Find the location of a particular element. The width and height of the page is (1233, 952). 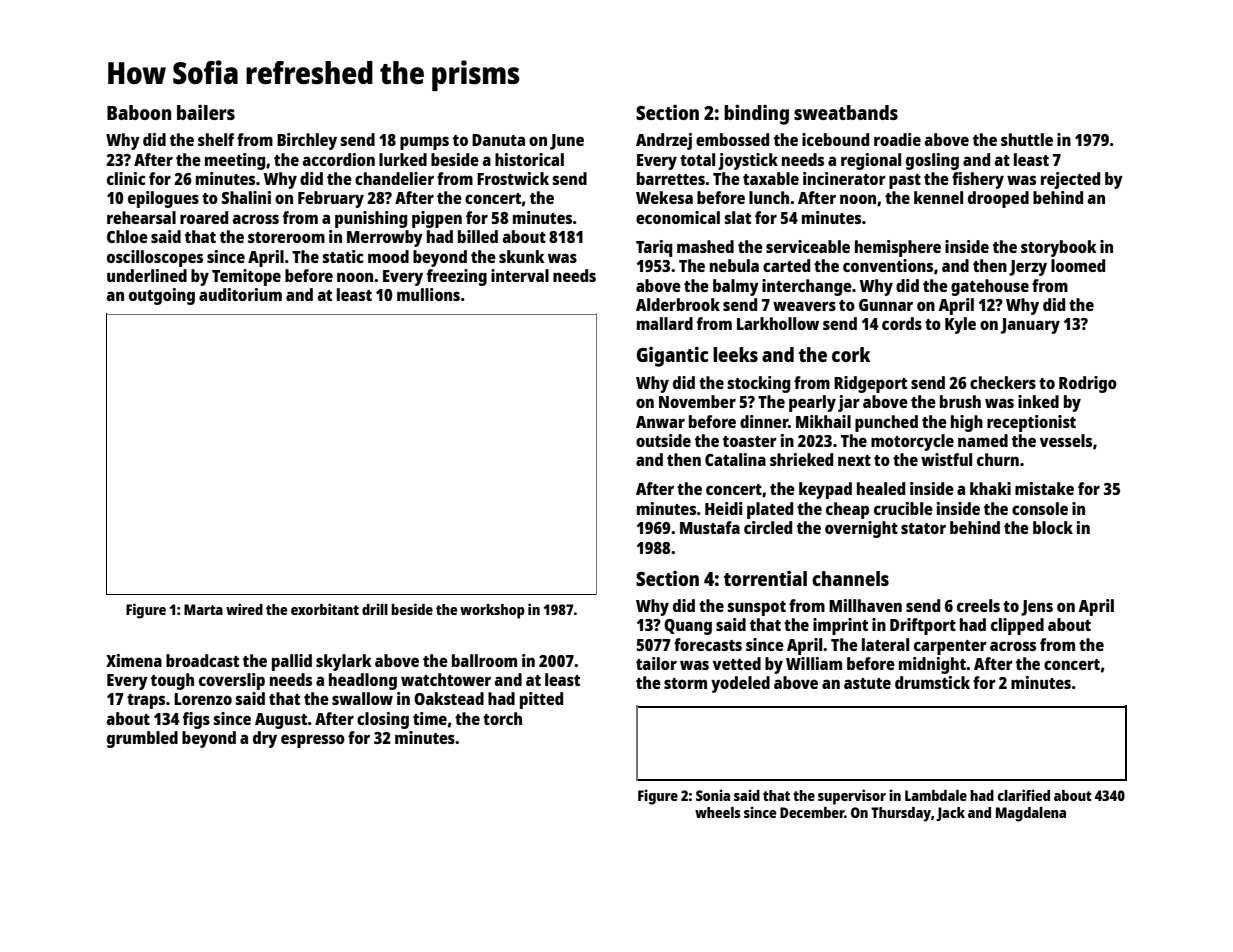

Baboon is located at coordinates (139, 112).
